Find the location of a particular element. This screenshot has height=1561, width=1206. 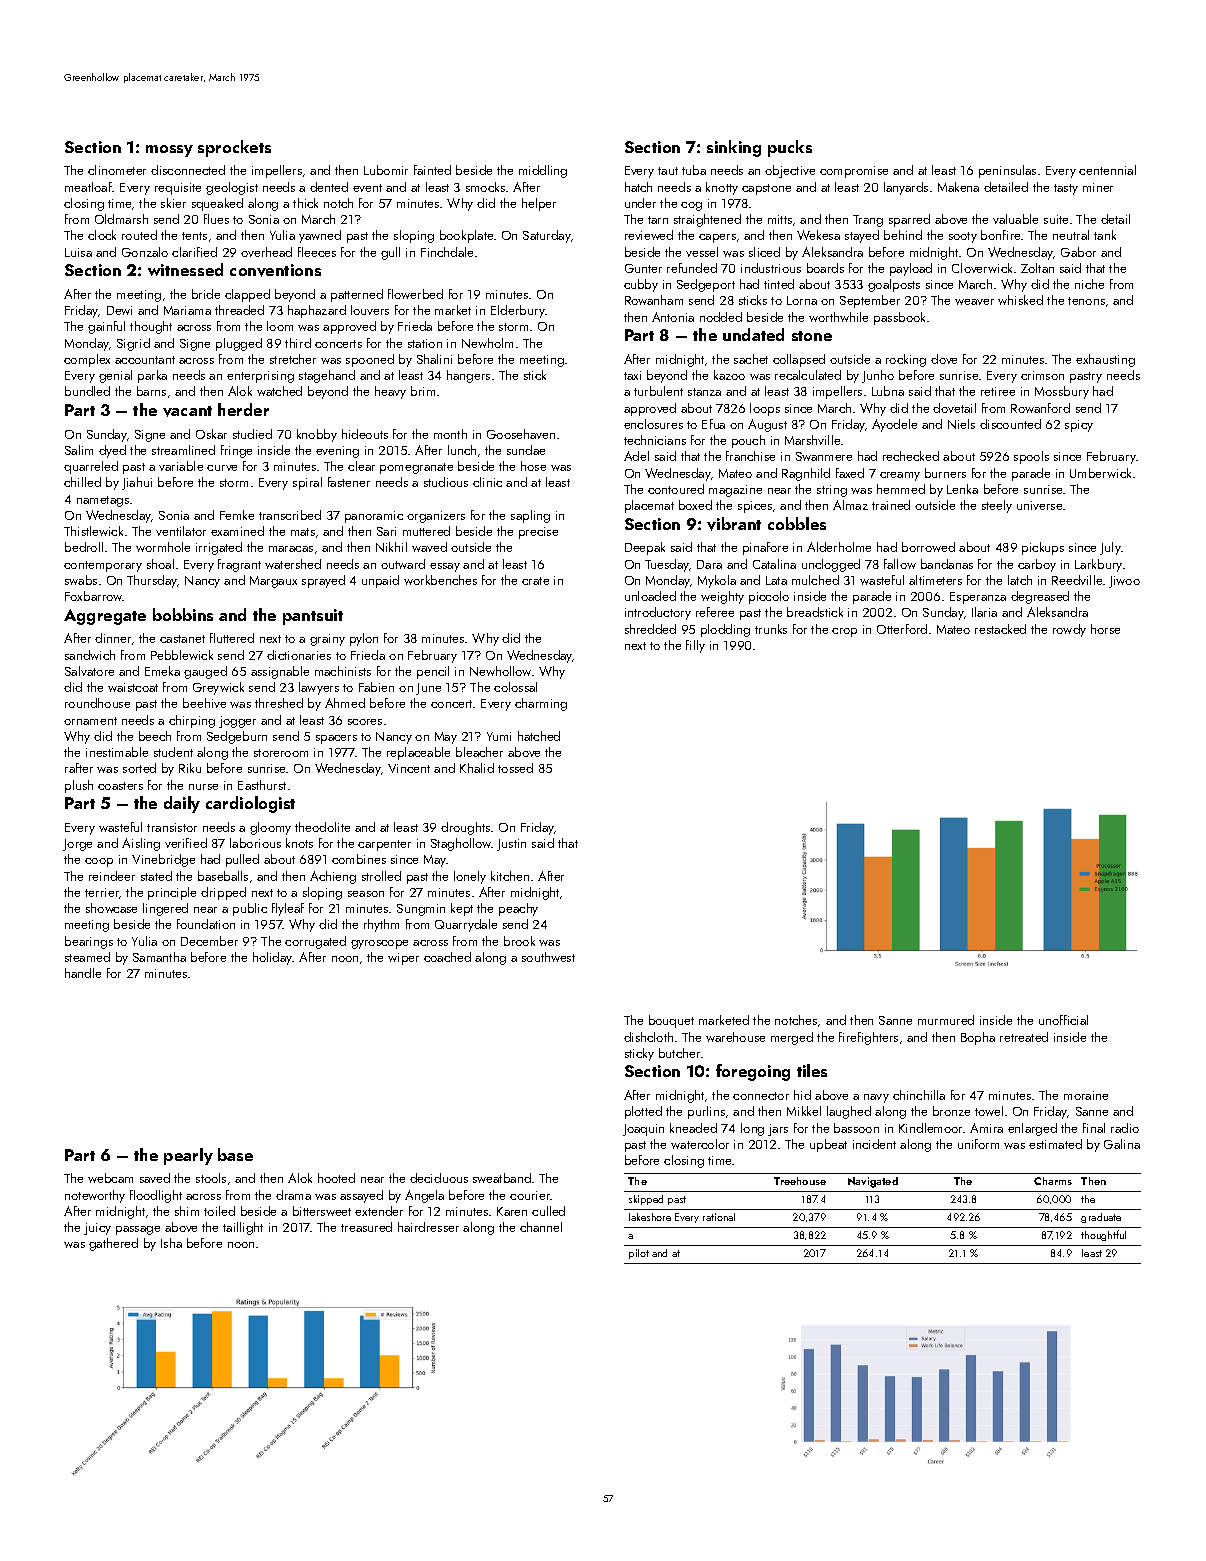

theodolite is located at coordinates (322, 827).
